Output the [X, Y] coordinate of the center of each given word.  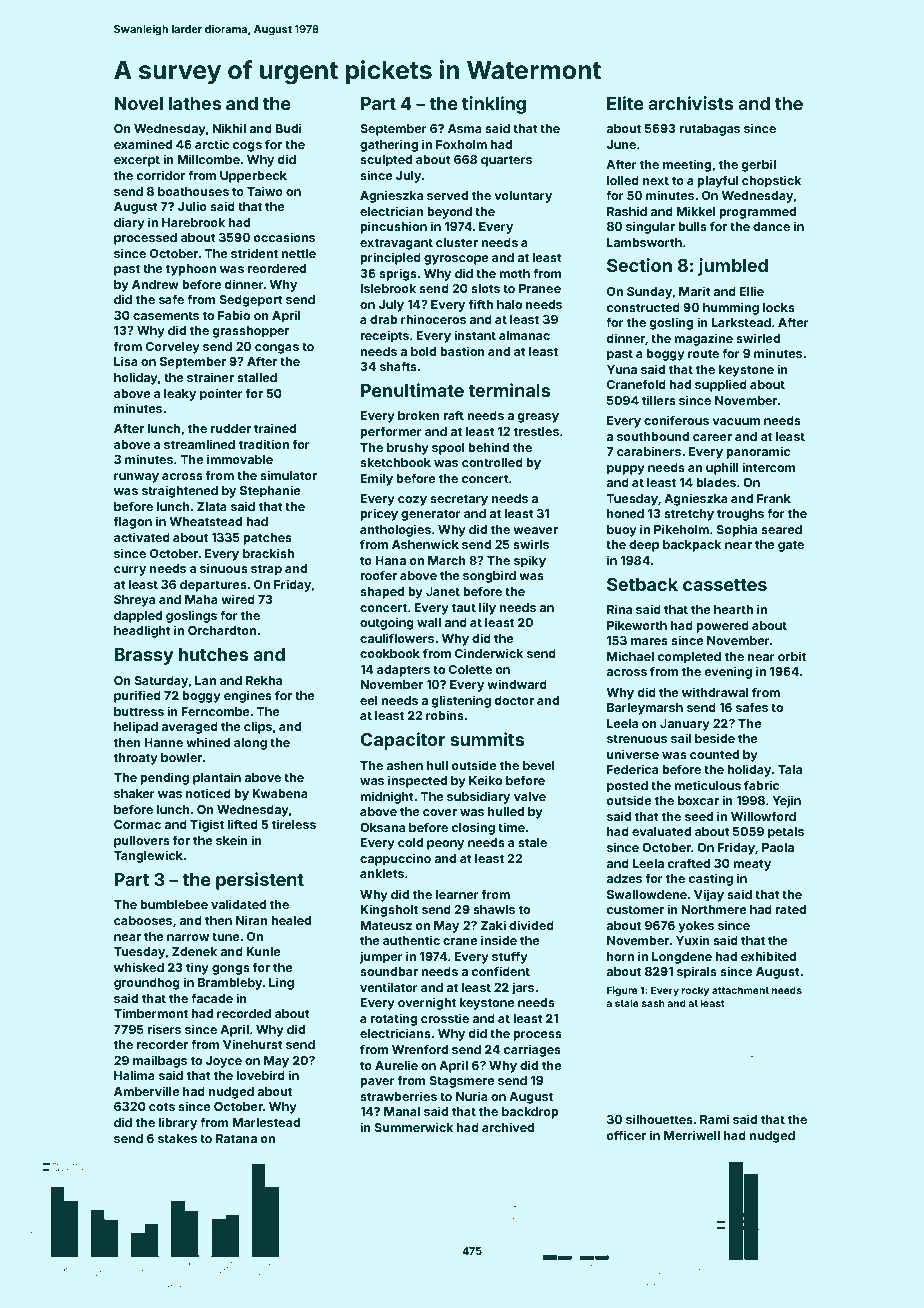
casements [166, 315]
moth [514, 273]
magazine [703, 339]
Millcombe [208, 159]
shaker [134, 793]
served [447, 195]
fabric [761, 785]
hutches [213, 654]
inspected [417, 781]
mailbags [160, 1061]
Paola [778, 847]
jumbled [733, 267]
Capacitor [402, 741]
